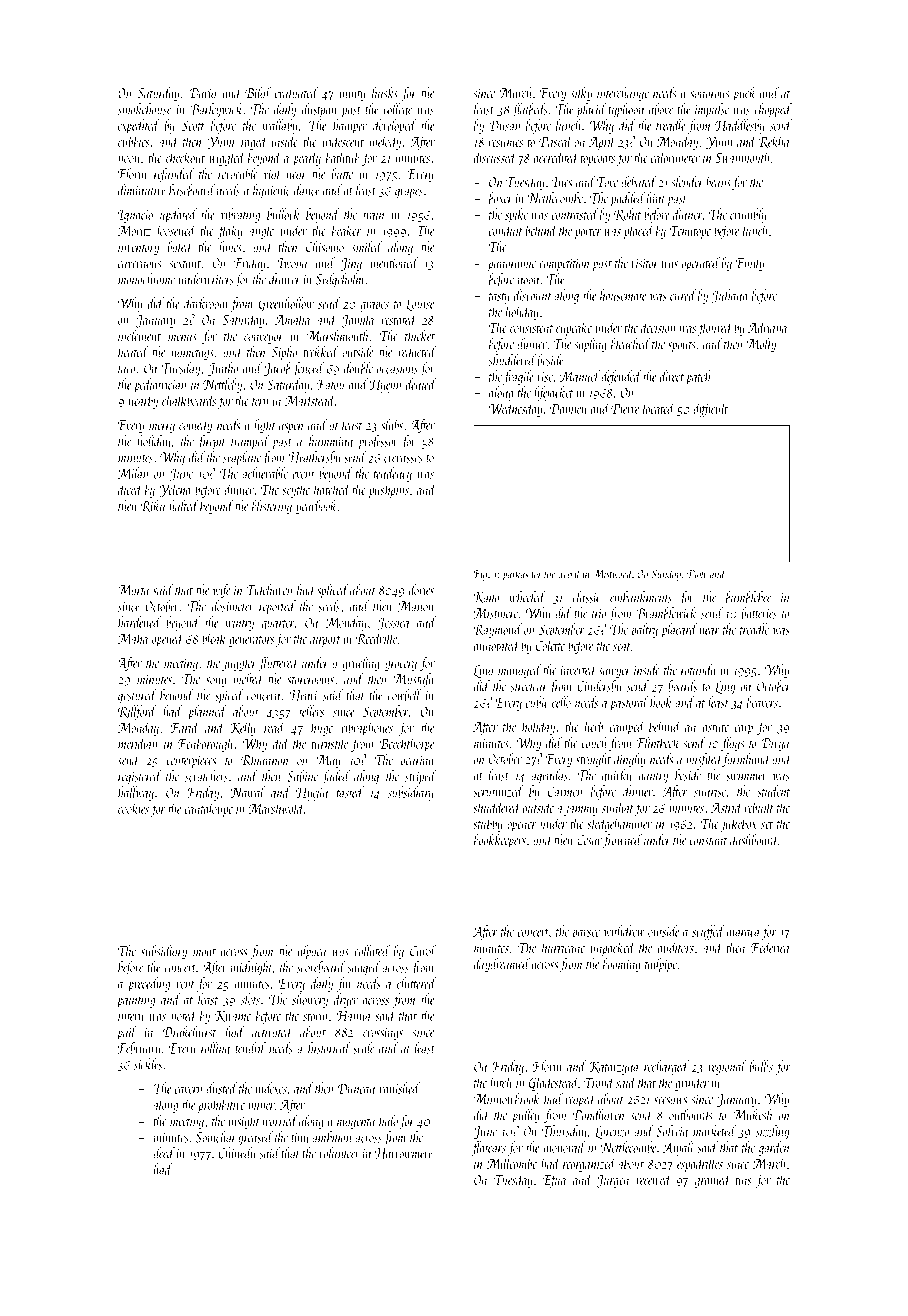  I want to click on sonorous, so click(710, 95).
